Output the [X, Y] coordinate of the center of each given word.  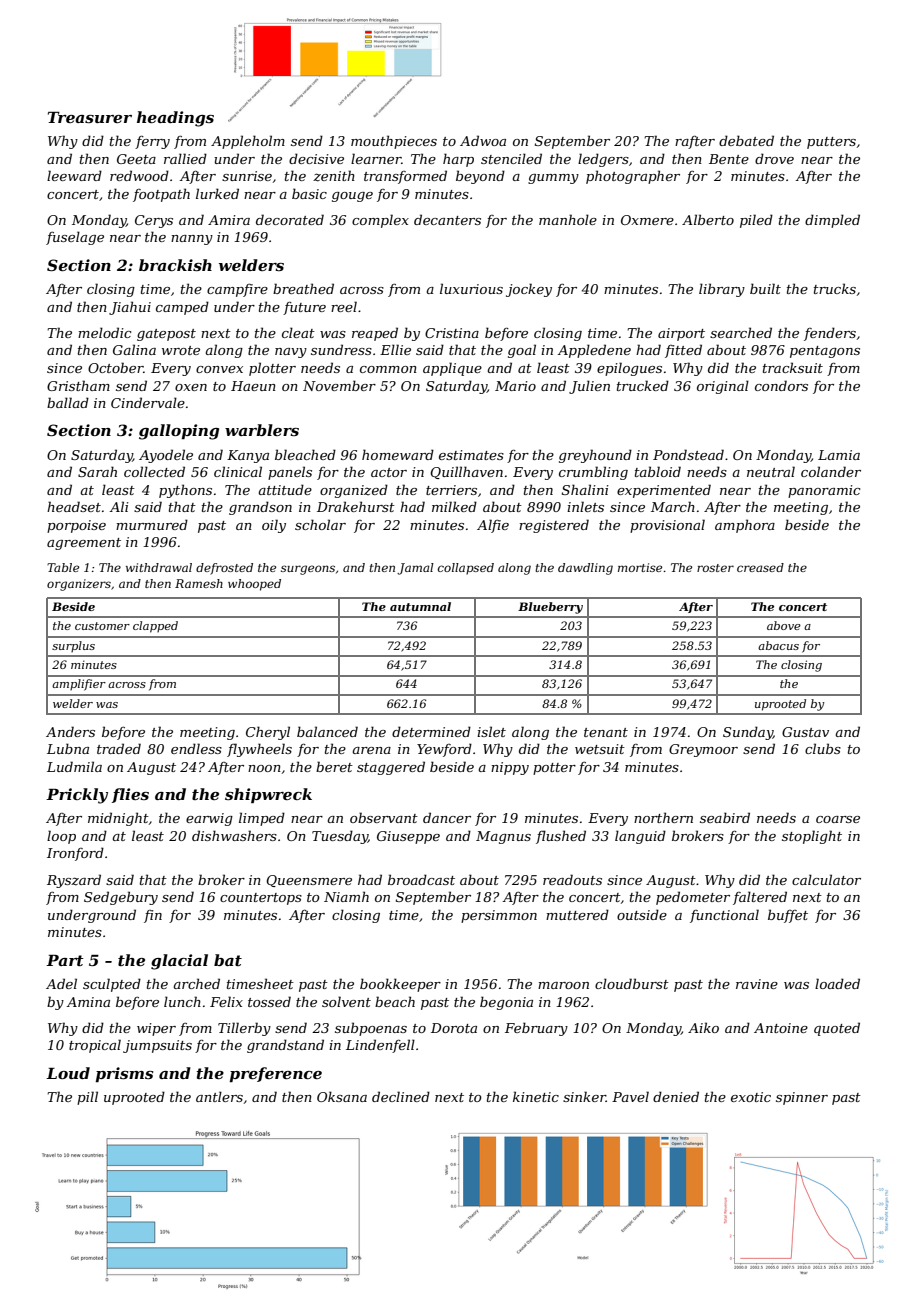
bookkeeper [400, 985]
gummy [553, 179]
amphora [745, 526]
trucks [835, 288]
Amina [88, 1002]
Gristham [78, 385]
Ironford [75, 854]
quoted [837, 1029]
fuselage [75, 238]
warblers [262, 430]
